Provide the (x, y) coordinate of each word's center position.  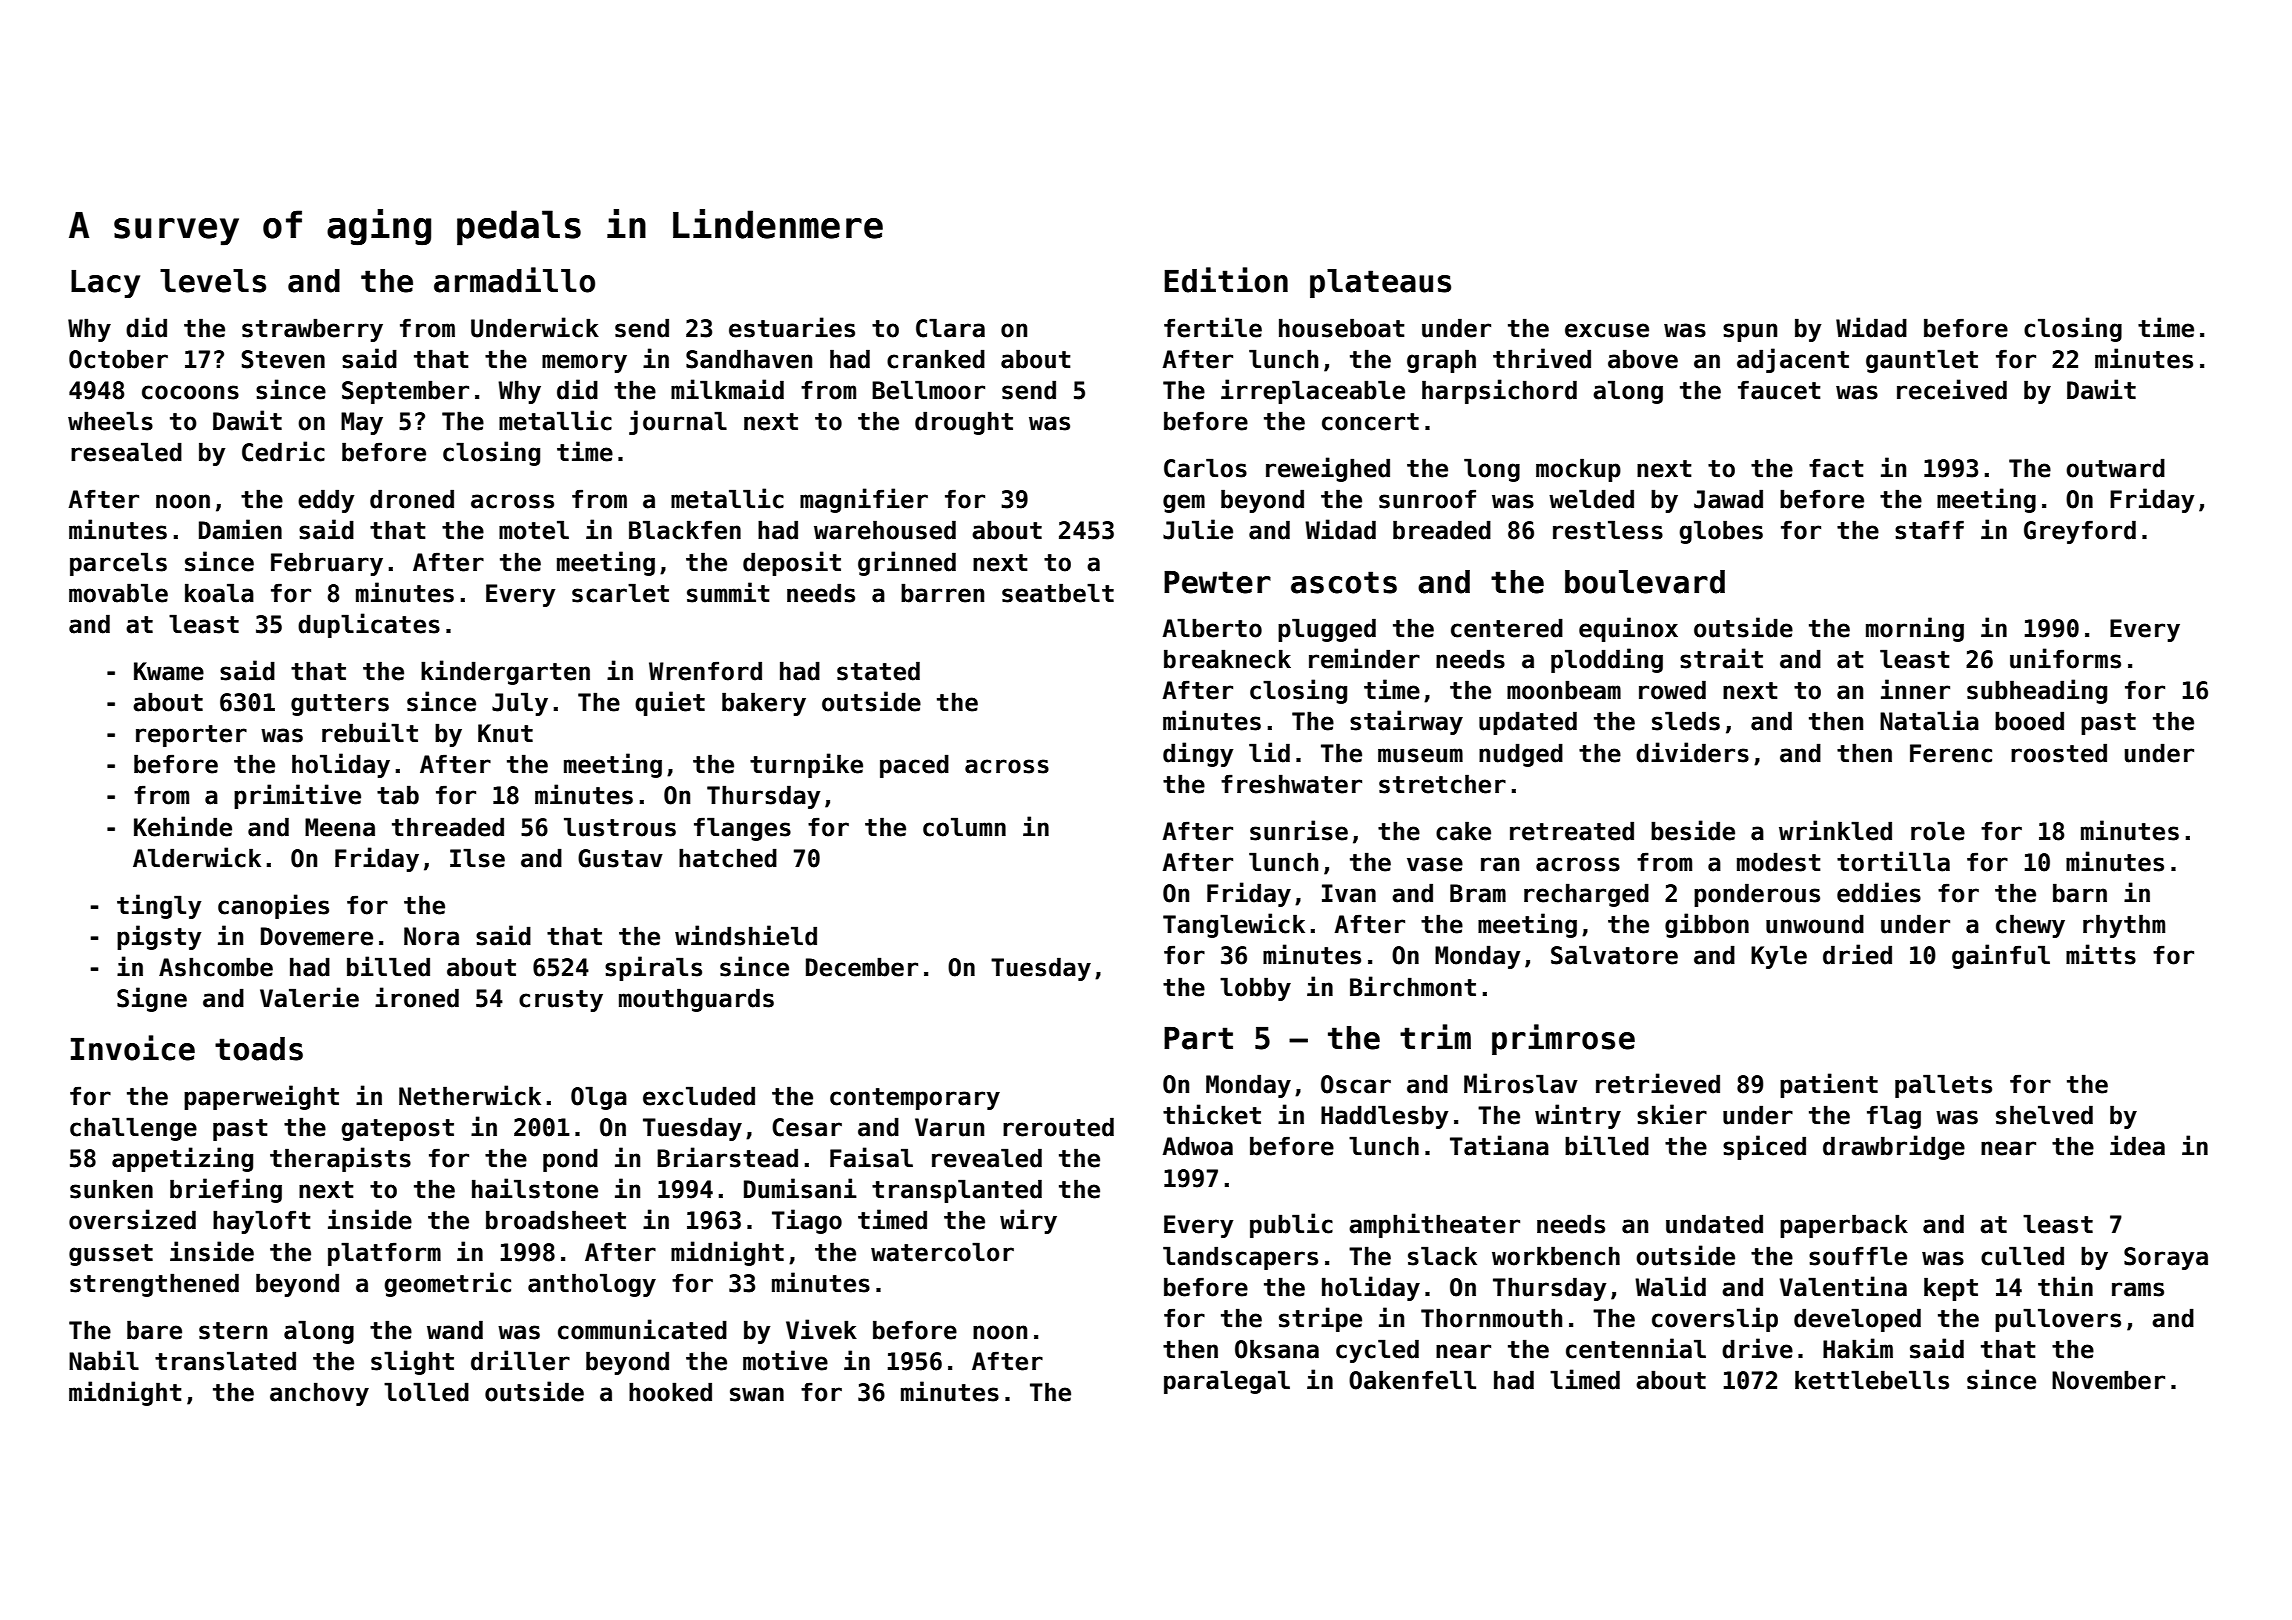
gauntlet (1922, 361)
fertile (1213, 327)
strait (1721, 658)
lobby (1255, 989)
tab (398, 795)
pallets (1943, 1086)
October (118, 359)
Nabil (104, 1360)
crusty (561, 1001)
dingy (1198, 754)
